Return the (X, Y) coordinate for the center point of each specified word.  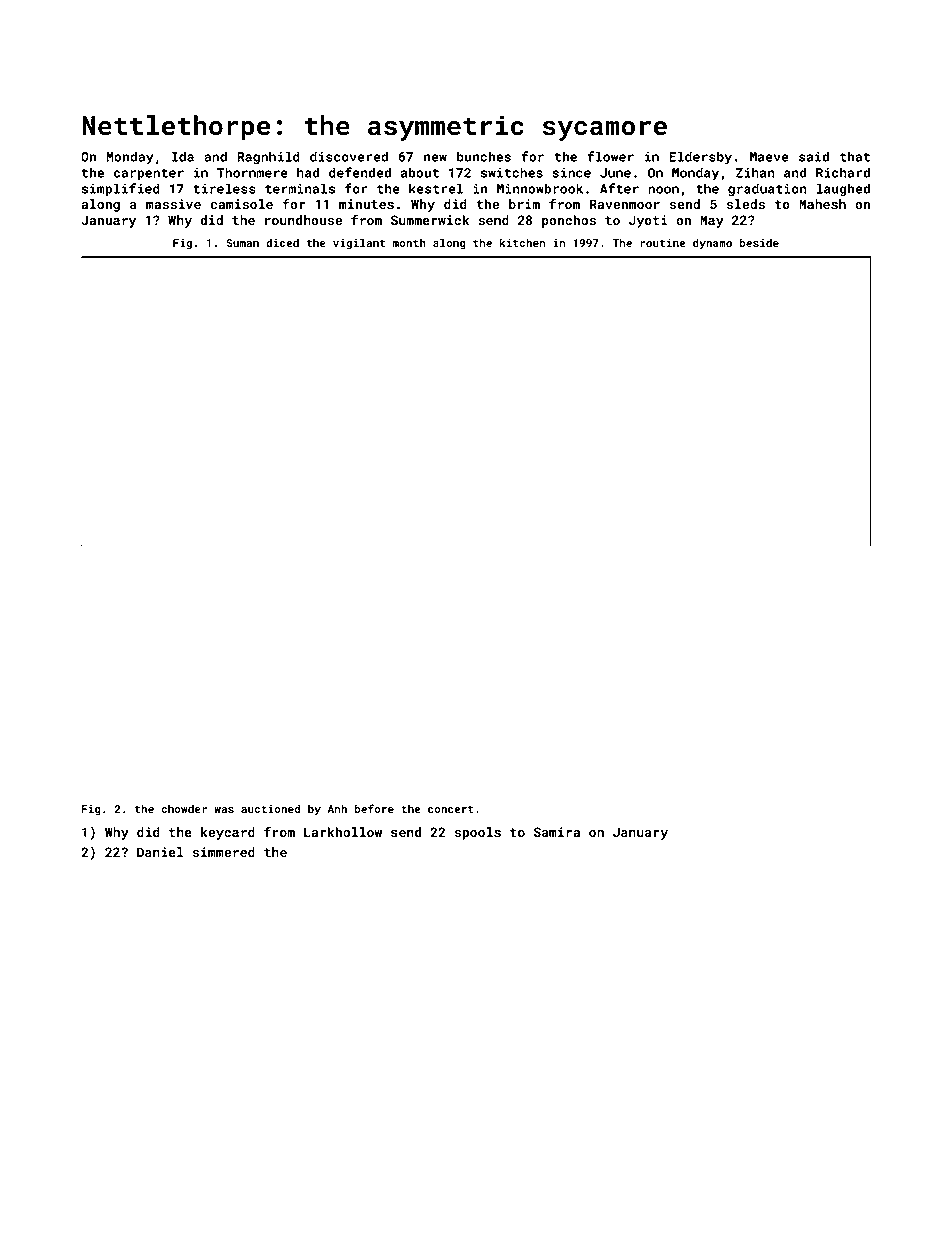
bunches (484, 156)
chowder (184, 808)
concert (451, 809)
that (855, 156)
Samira (557, 832)
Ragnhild (268, 158)
